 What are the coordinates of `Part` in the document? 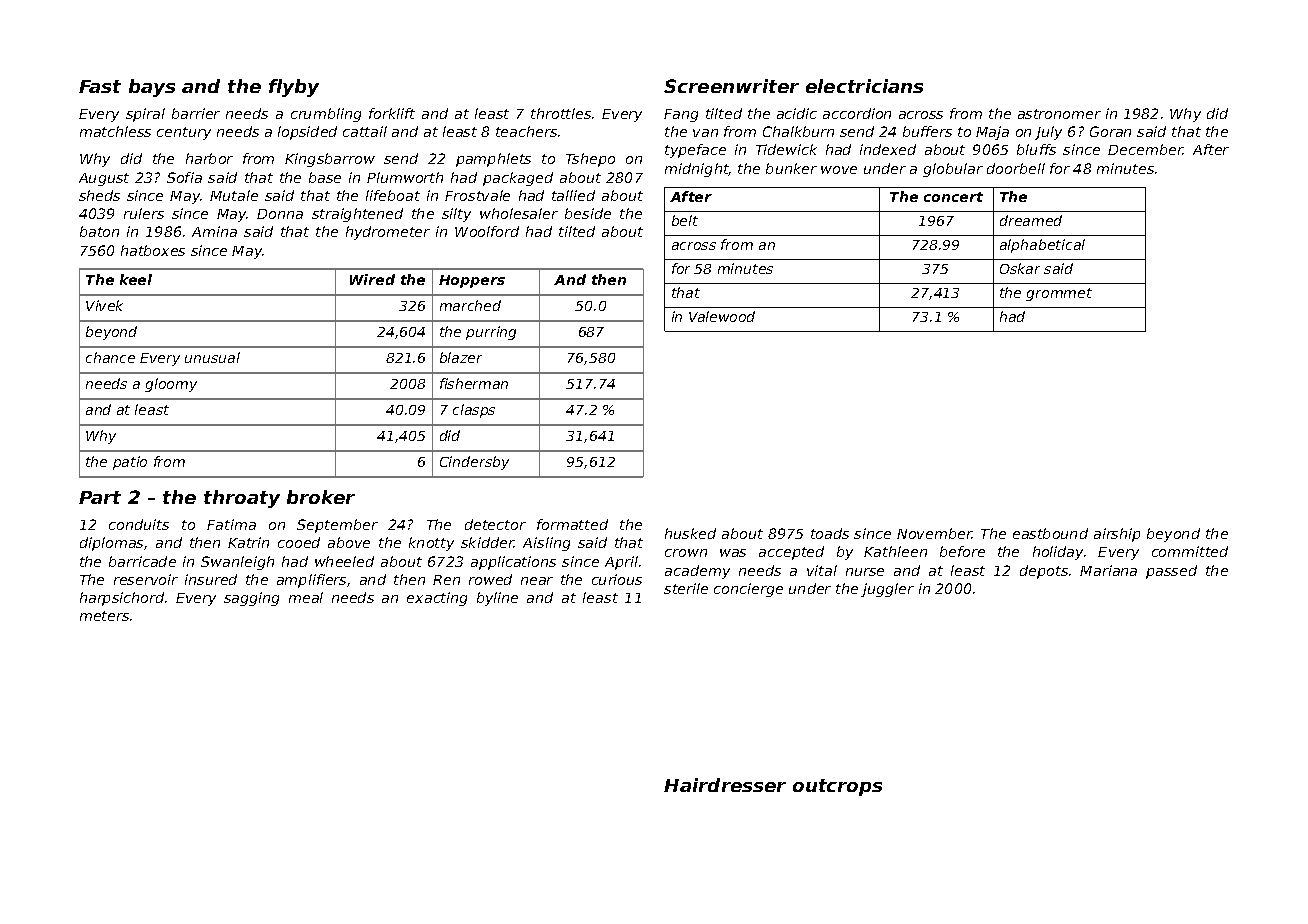 It's located at (100, 497).
